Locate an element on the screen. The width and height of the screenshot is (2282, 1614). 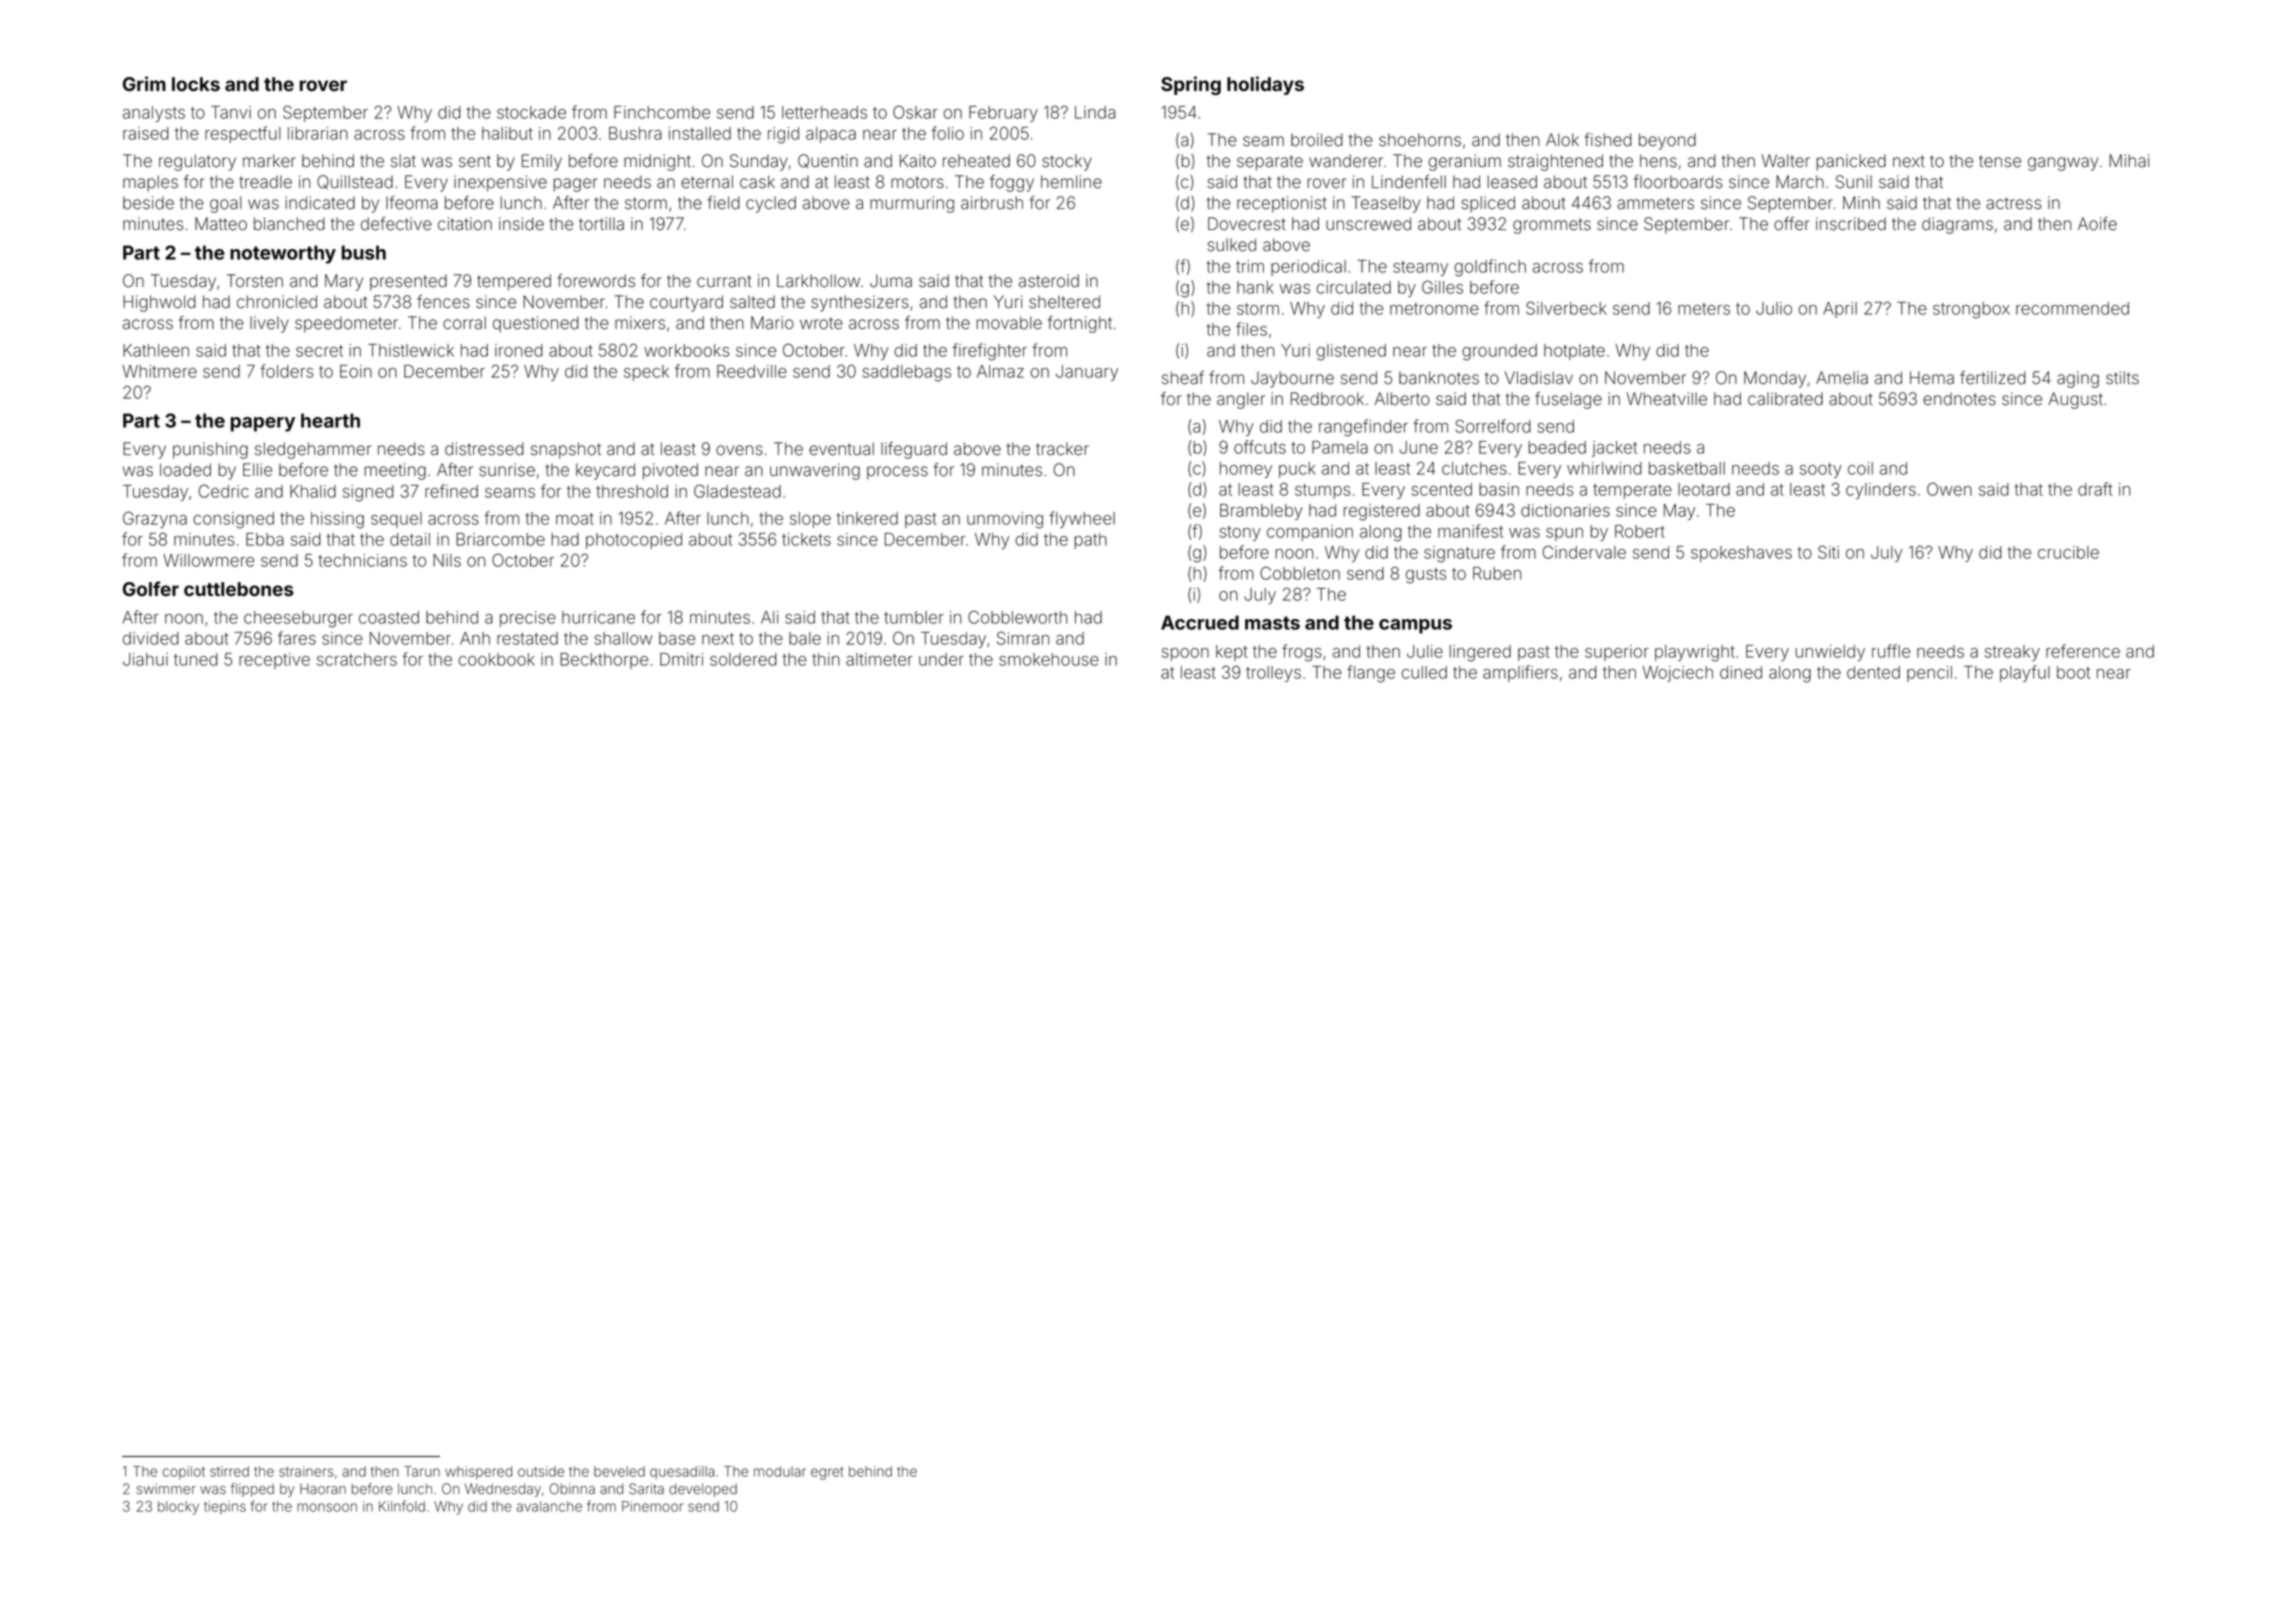
boot is located at coordinates (2073, 672).
